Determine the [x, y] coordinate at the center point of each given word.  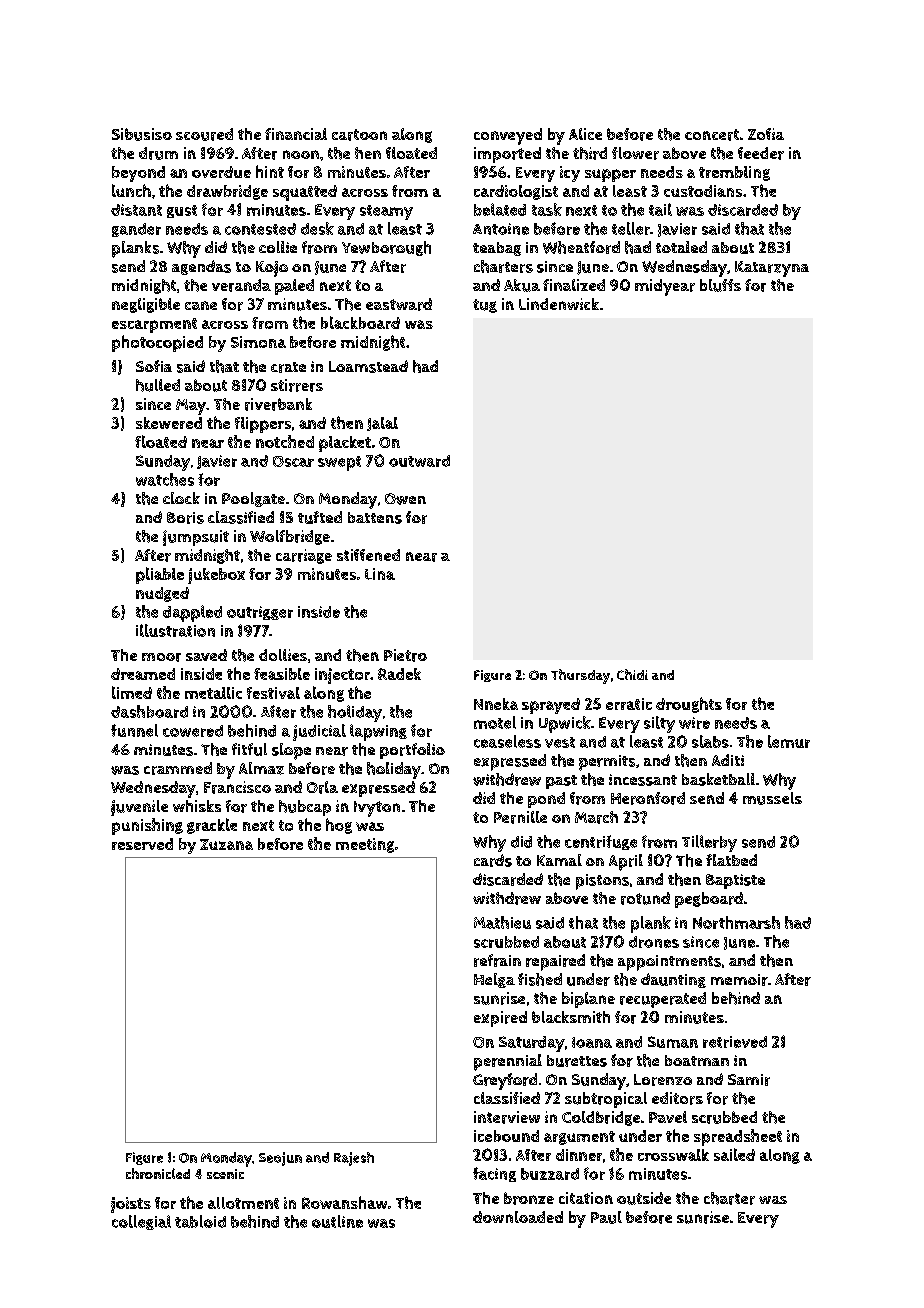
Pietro [405, 655]
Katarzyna [772, 269]
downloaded [518, 1217]
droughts [689, 705]
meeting [365, 845]
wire [694, 723]
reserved [142, 844]
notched [285, 441]
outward [419, 461]
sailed [734, 1154]
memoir [739, 980]
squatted [305, 193]
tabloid [200, 1221]
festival [273, 693]
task [547, 209]
